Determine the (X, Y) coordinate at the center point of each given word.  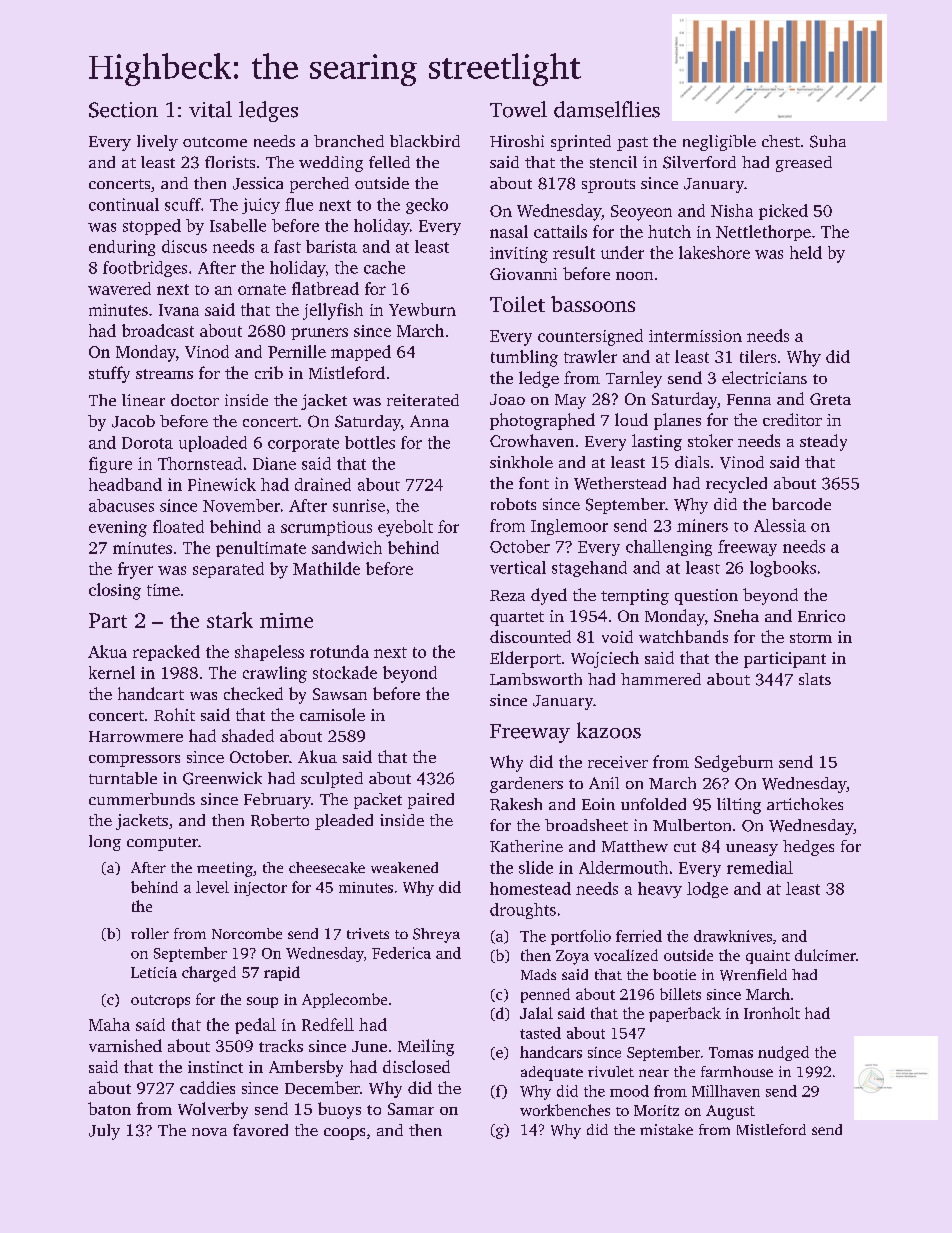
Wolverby (213, 1110)
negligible (719, 143)
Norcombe (247, 933)
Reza (507, 595)
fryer (135, 570)
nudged (783, 1053)
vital (210, 109)
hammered (661, 679)
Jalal (536, 1013)
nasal (509, 231)
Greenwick (222, 778)
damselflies (607, 109)
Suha (828, 141)
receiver (618, 762)
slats (815, 679)
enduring (122, 248)
